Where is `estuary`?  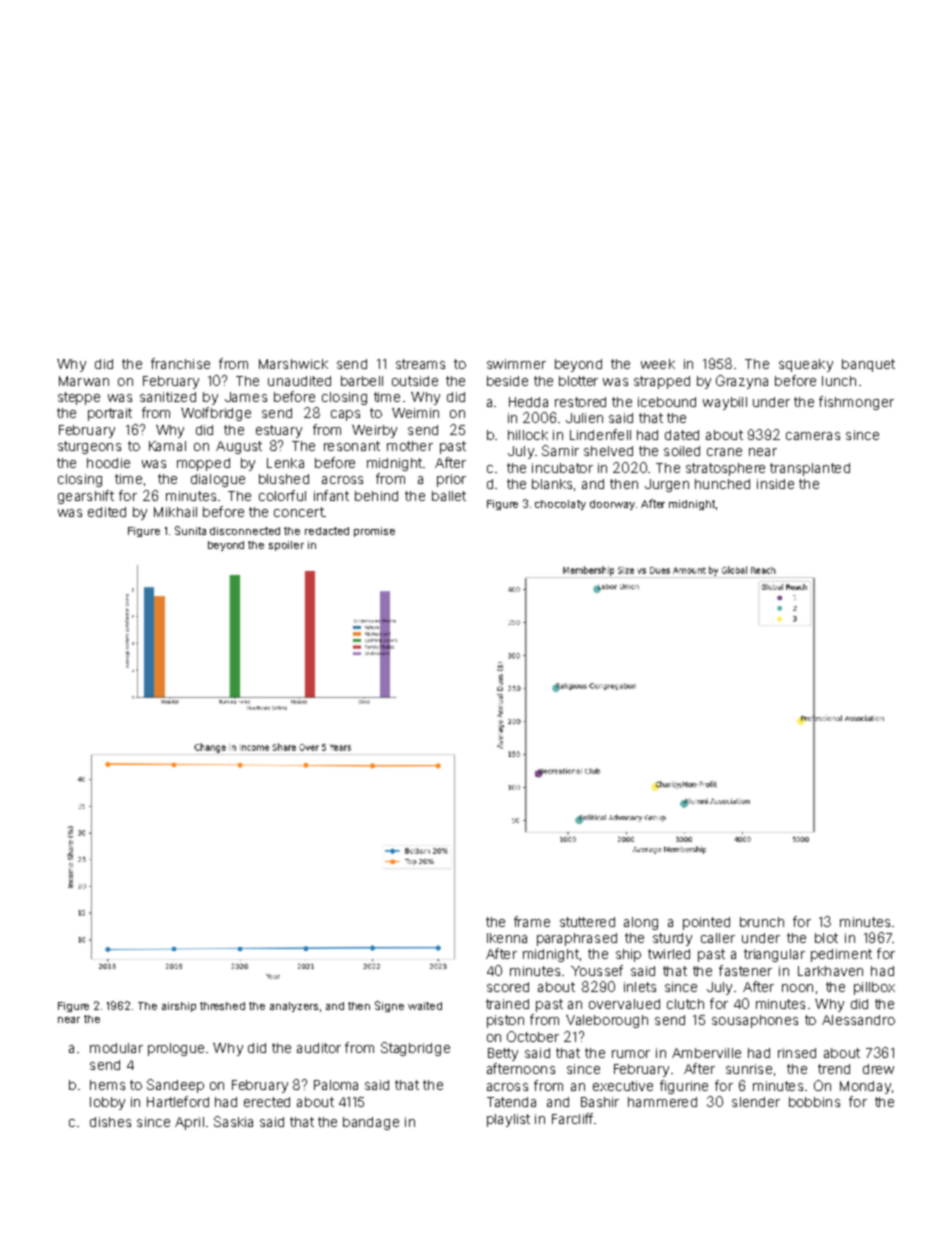
estuary is located at coordinates (279, 431).
